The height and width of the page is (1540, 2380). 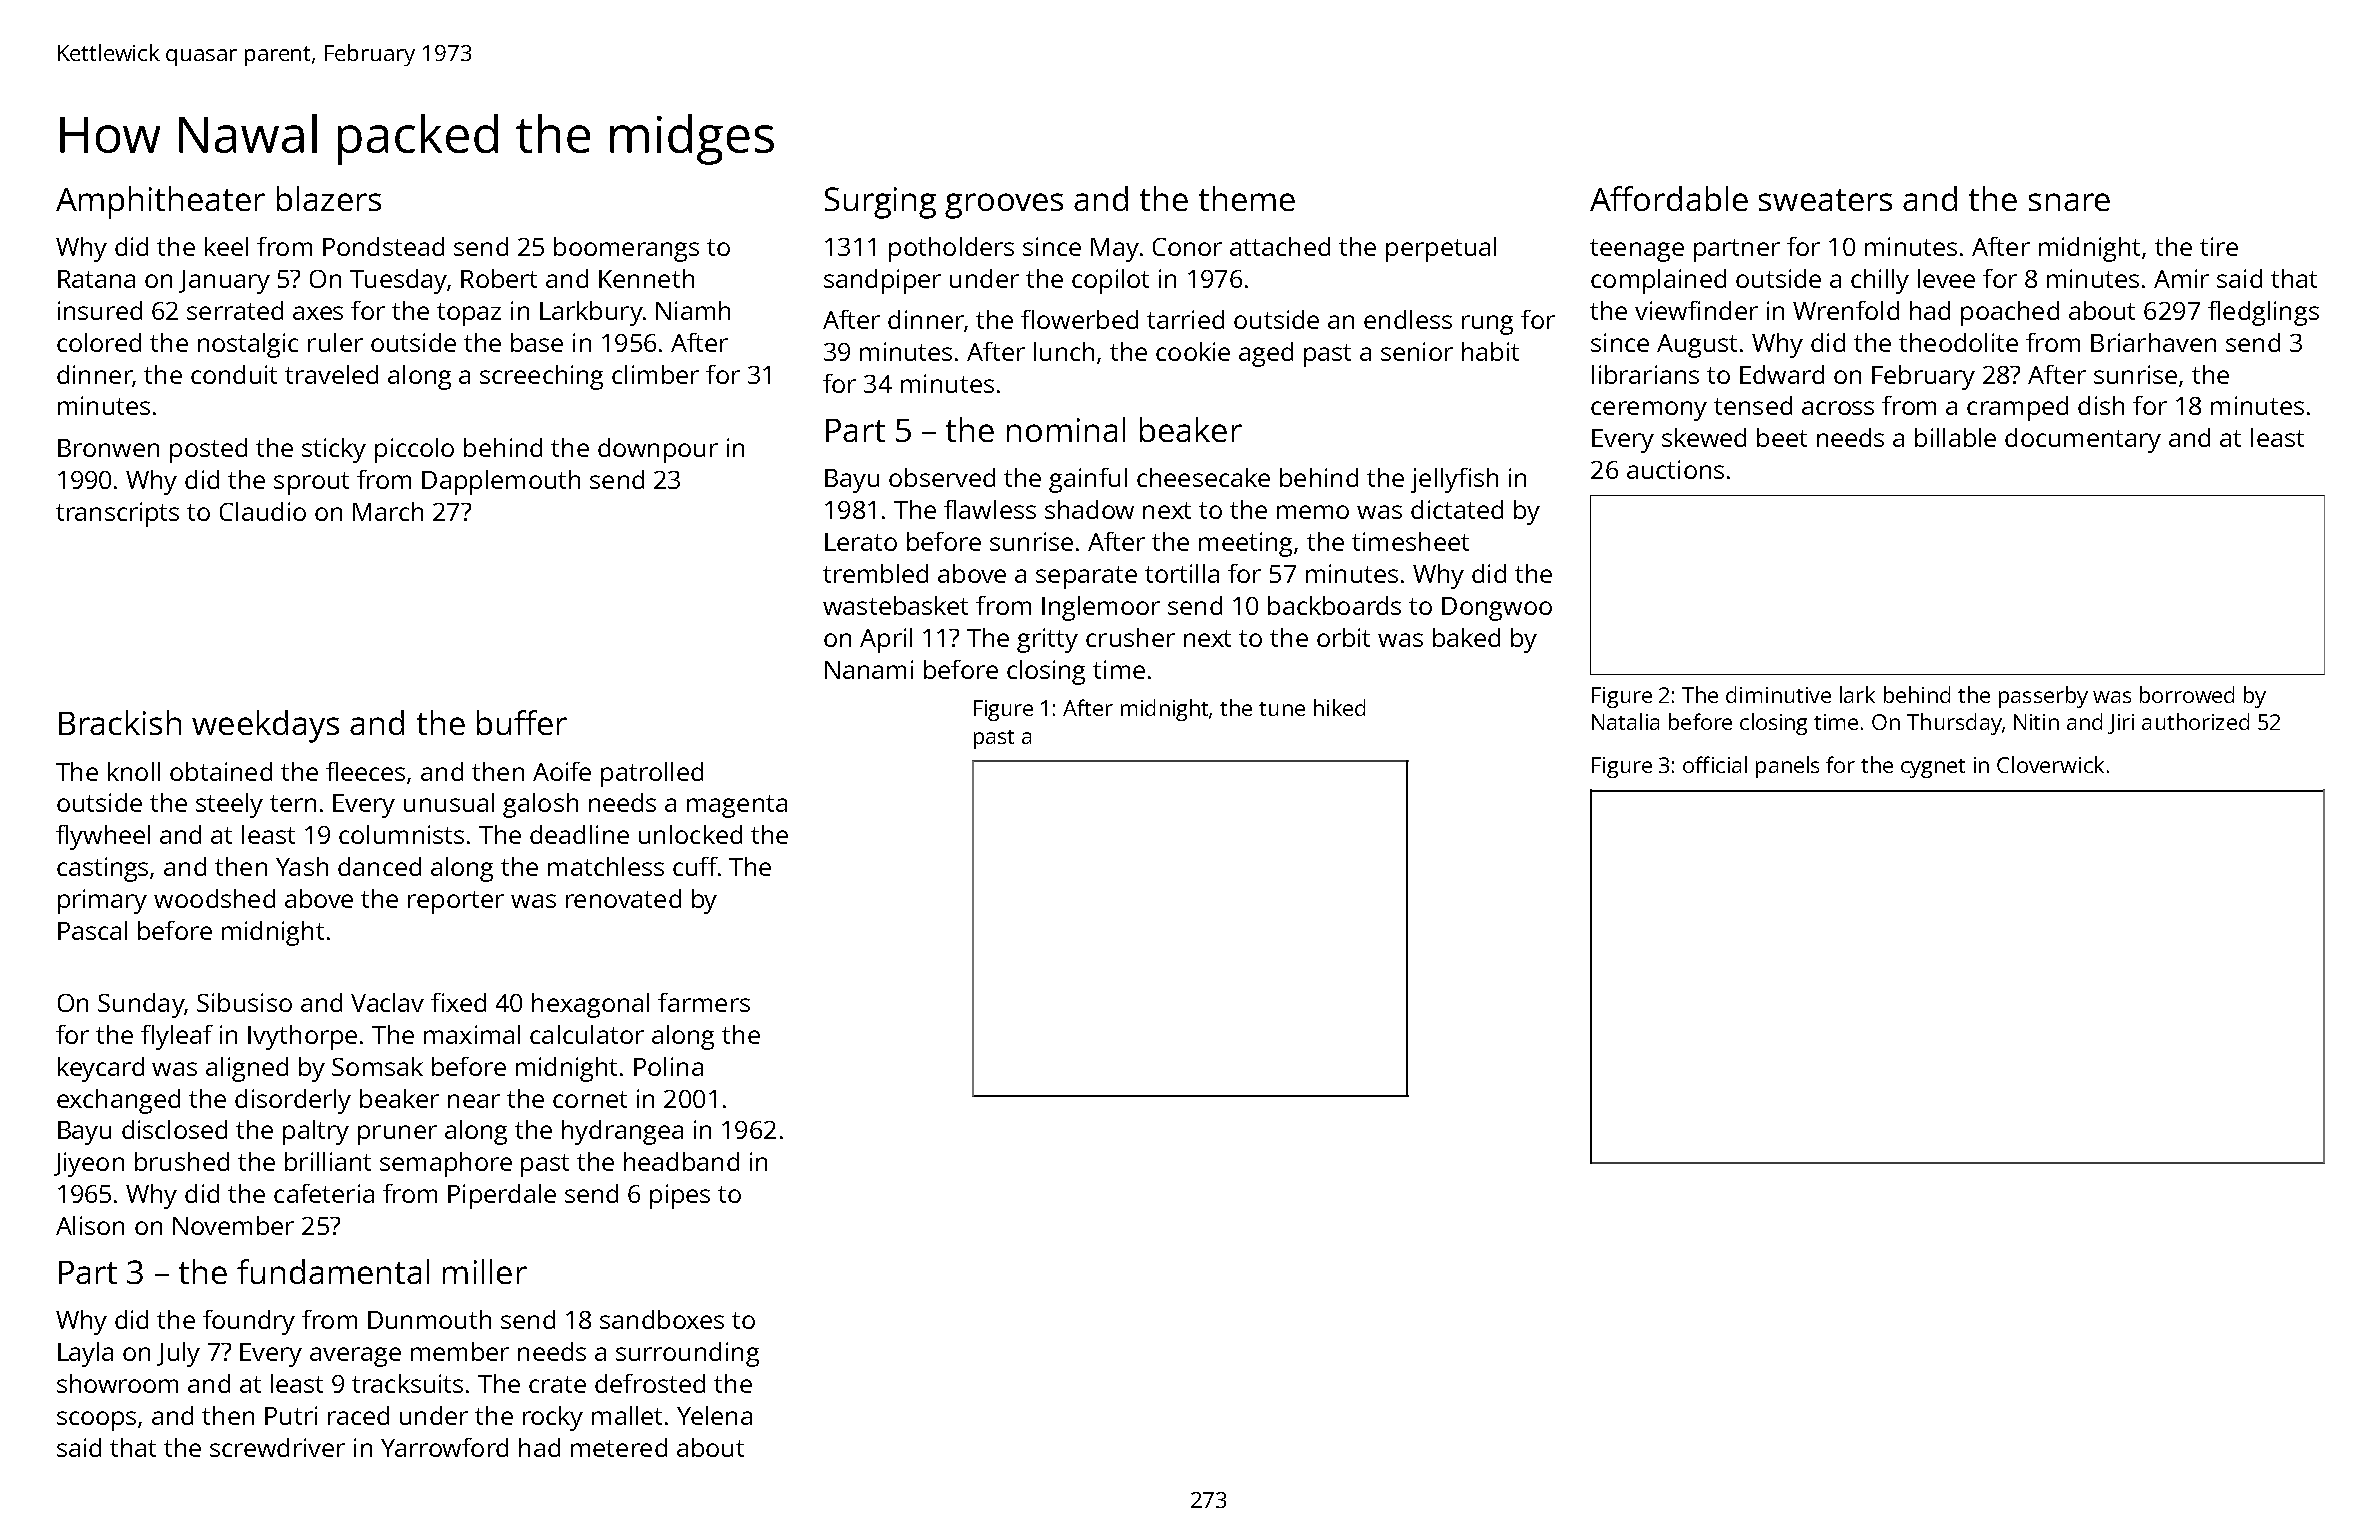 What do you see at coordinates (619, 1447) in the page?
I see `metered` at bounding box center [619, 1447].
